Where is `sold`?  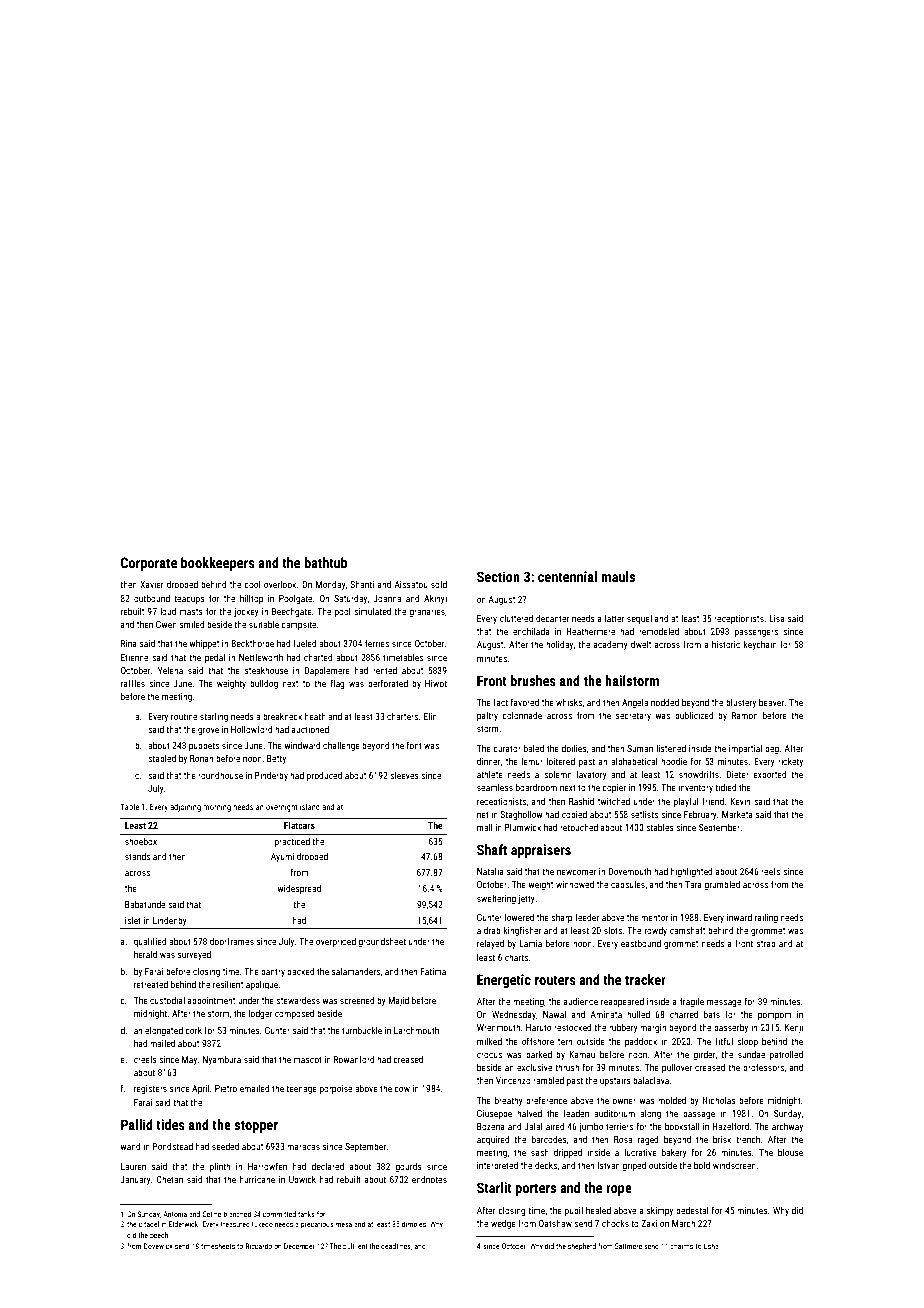
sold is located at coordinates (439, 584).
